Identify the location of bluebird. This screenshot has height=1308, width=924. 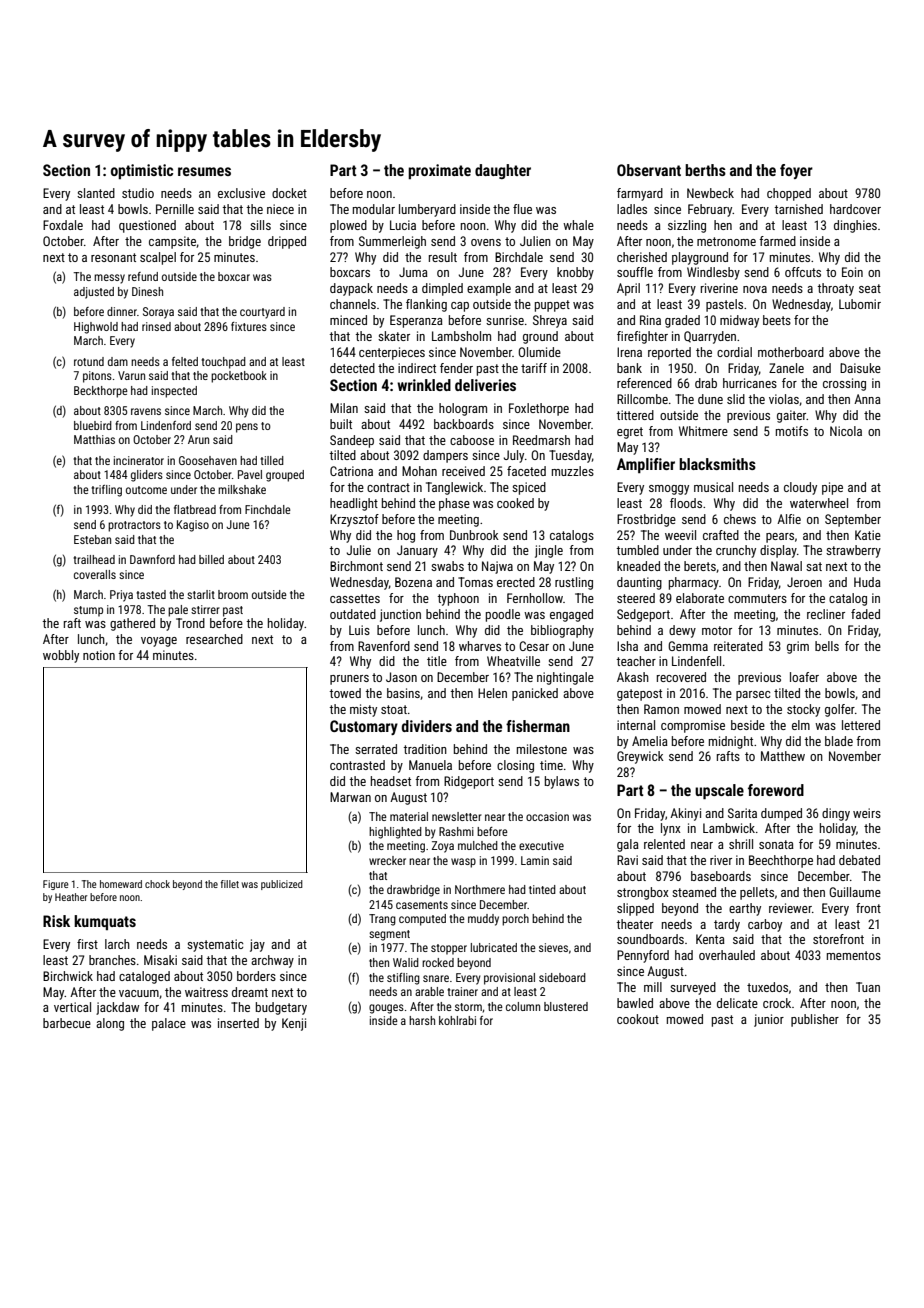
(93, 425).
